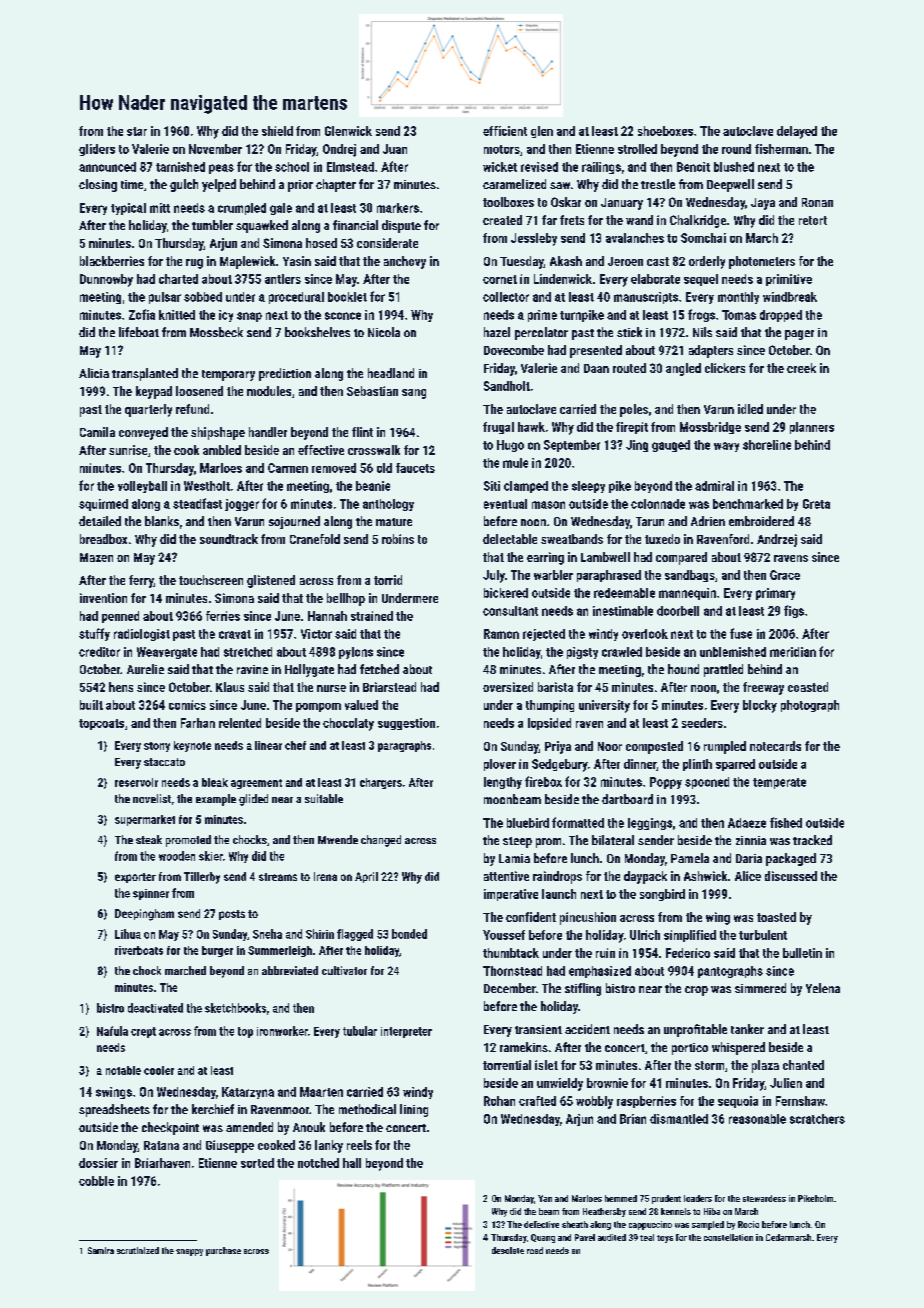  Describe the element at coordinates (508, 1250) in the page. I see `desolate` at that location.
